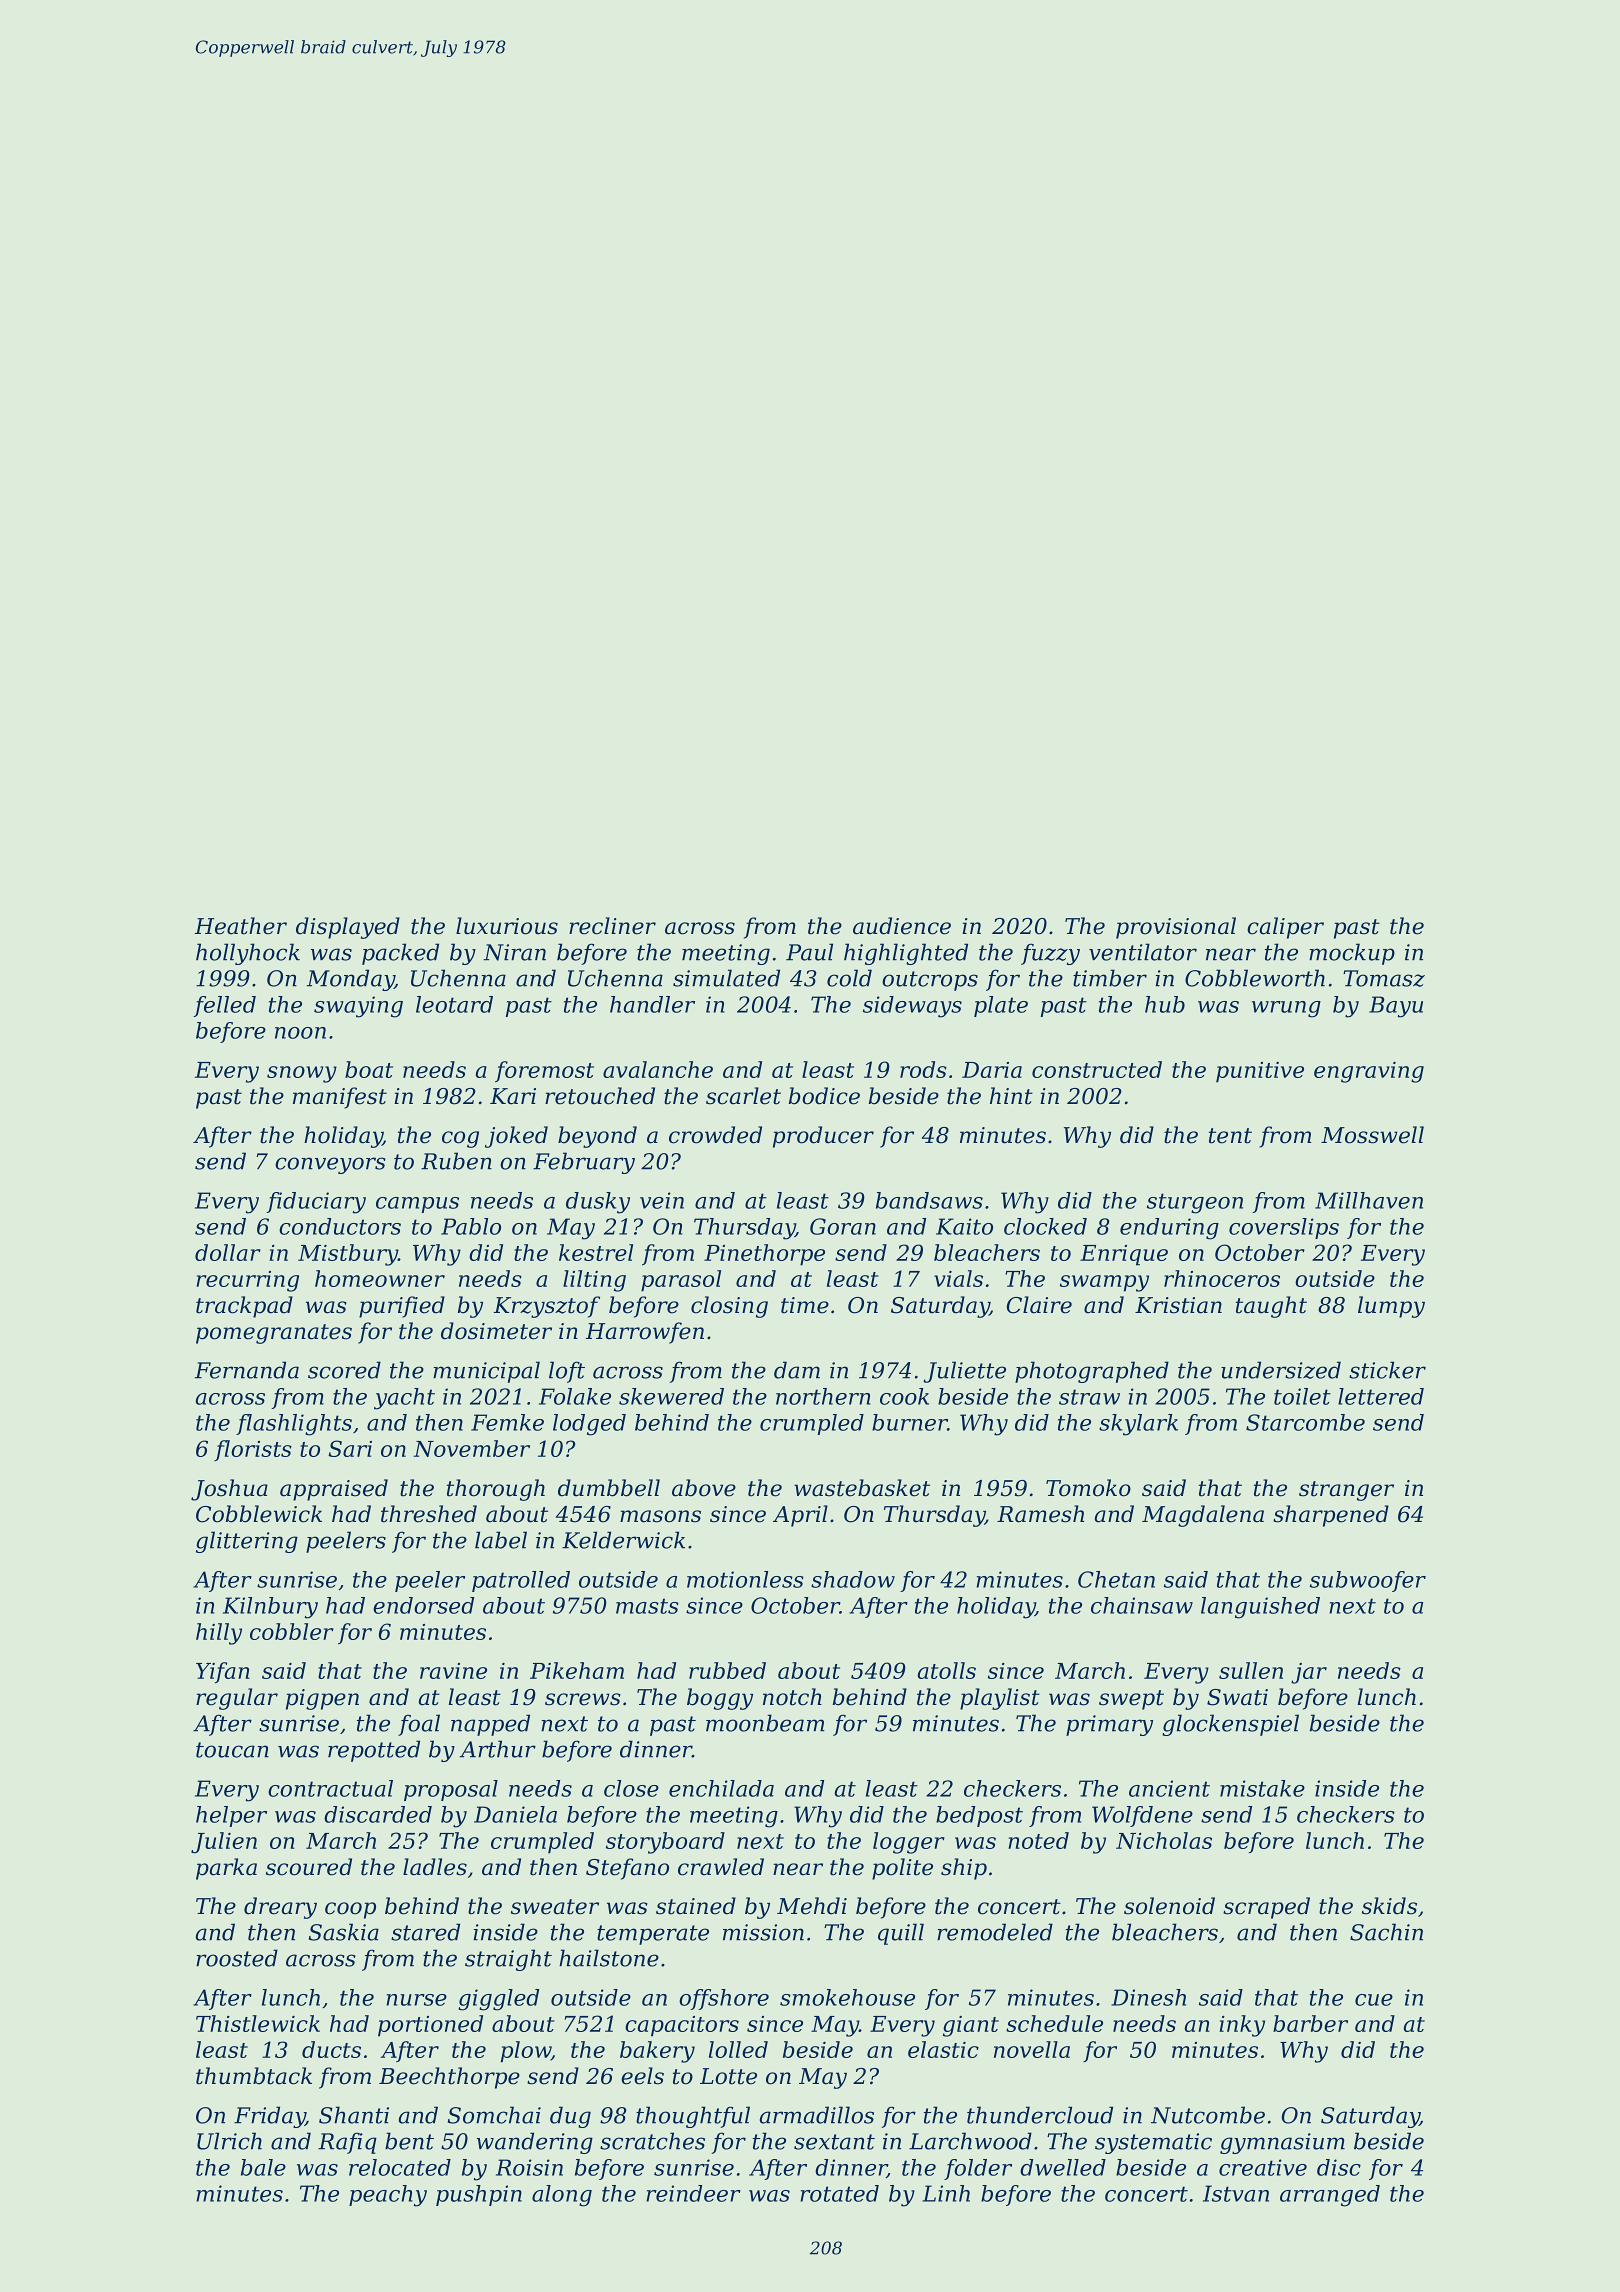  I want to click on recliner, so click(612, 926).
